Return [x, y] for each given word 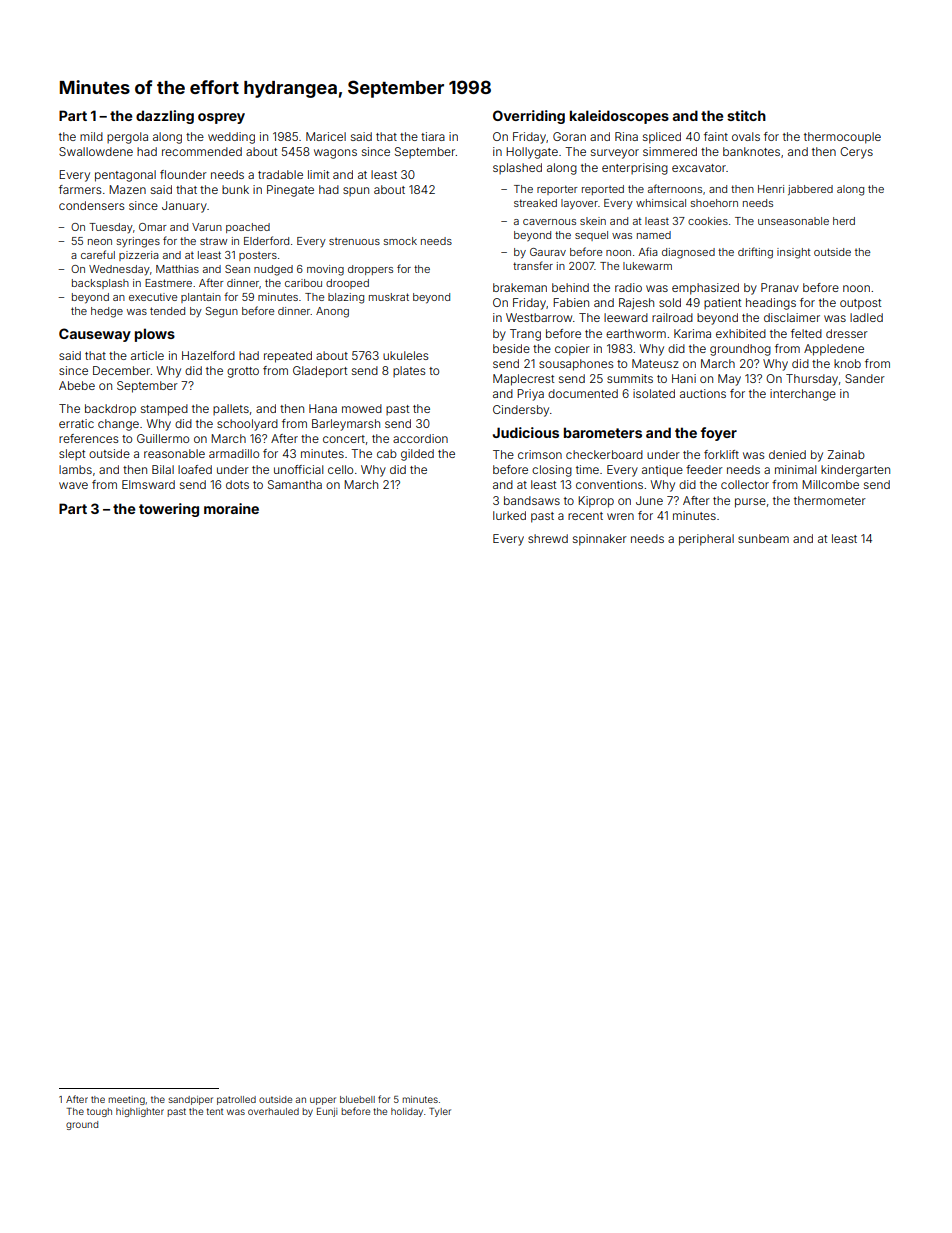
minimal [795, 469]
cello [340, 469]
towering [169, 510]
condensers [92, 205]
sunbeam [763, 538]
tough [99, 1112]
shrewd [548, 538]
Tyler [440, 1112]
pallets [231, 409]
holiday [407, 1112]
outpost [860, 304]
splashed [517, 168]
